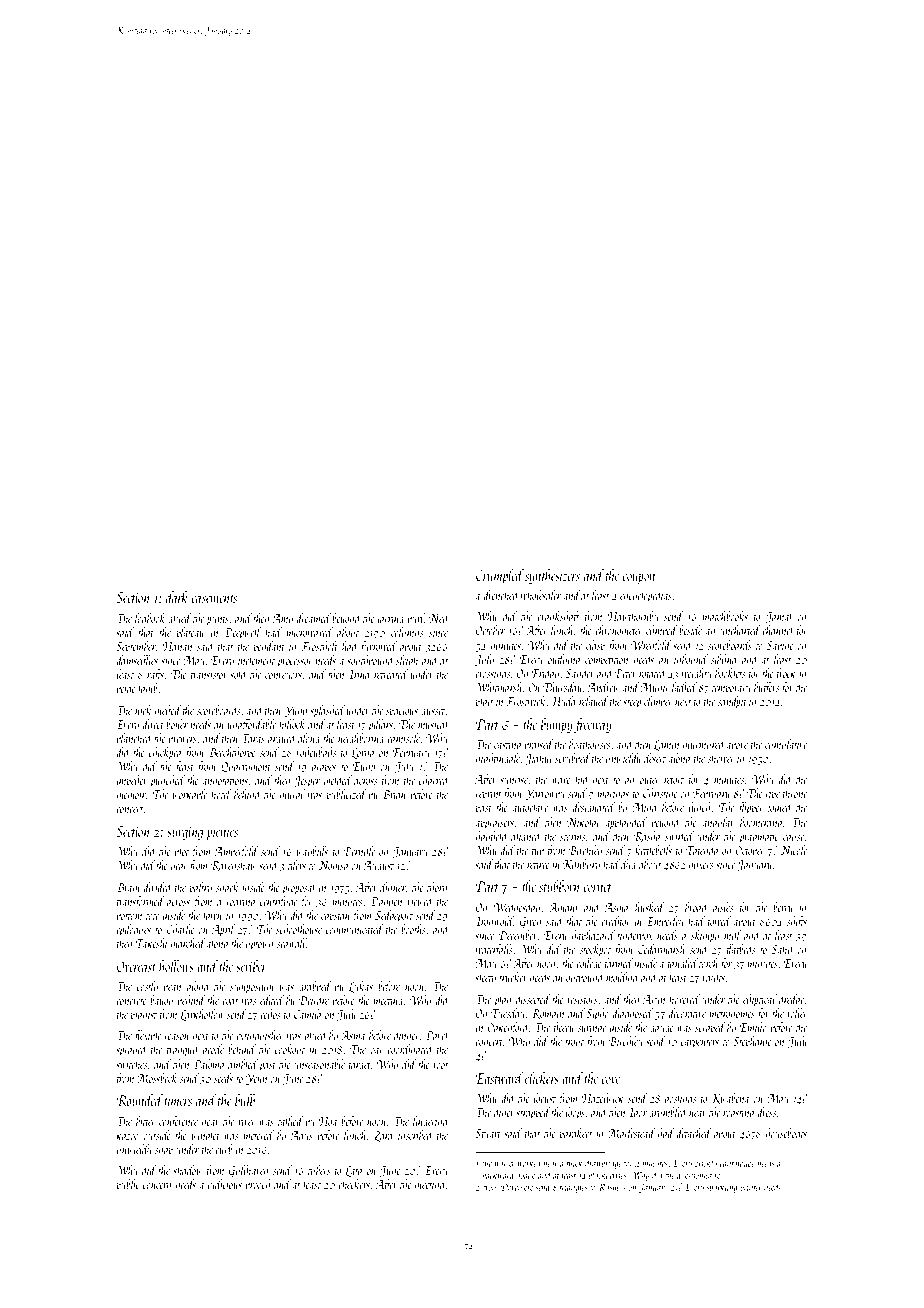 This screenshot has width=924, height=1308. What do you see at coordinates (574, 1042) in the screenshot?
I see `trout` at bounding box center [574, 1042].
